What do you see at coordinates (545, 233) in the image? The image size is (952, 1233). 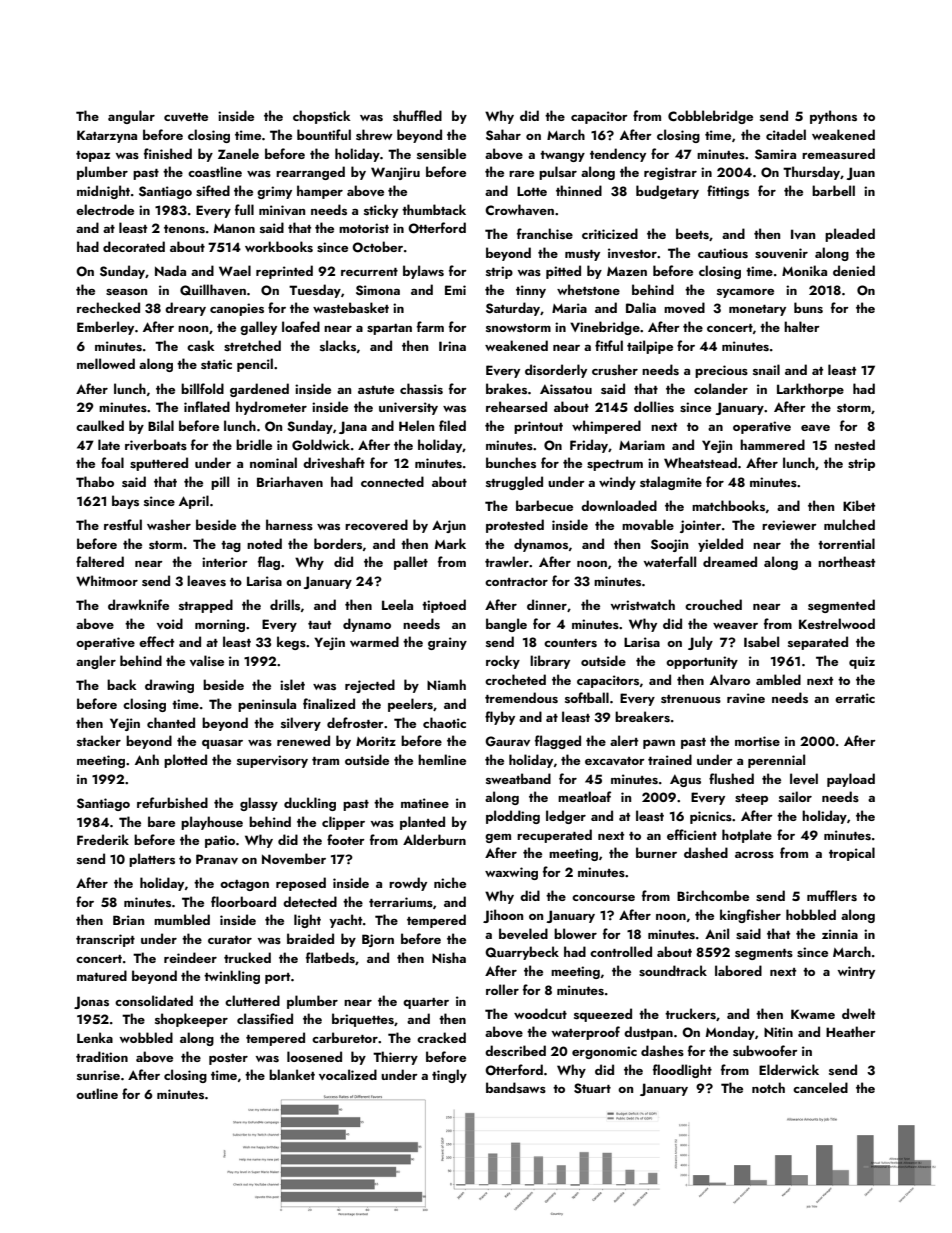 I see `franchise` at bounding box center [545, 233].
